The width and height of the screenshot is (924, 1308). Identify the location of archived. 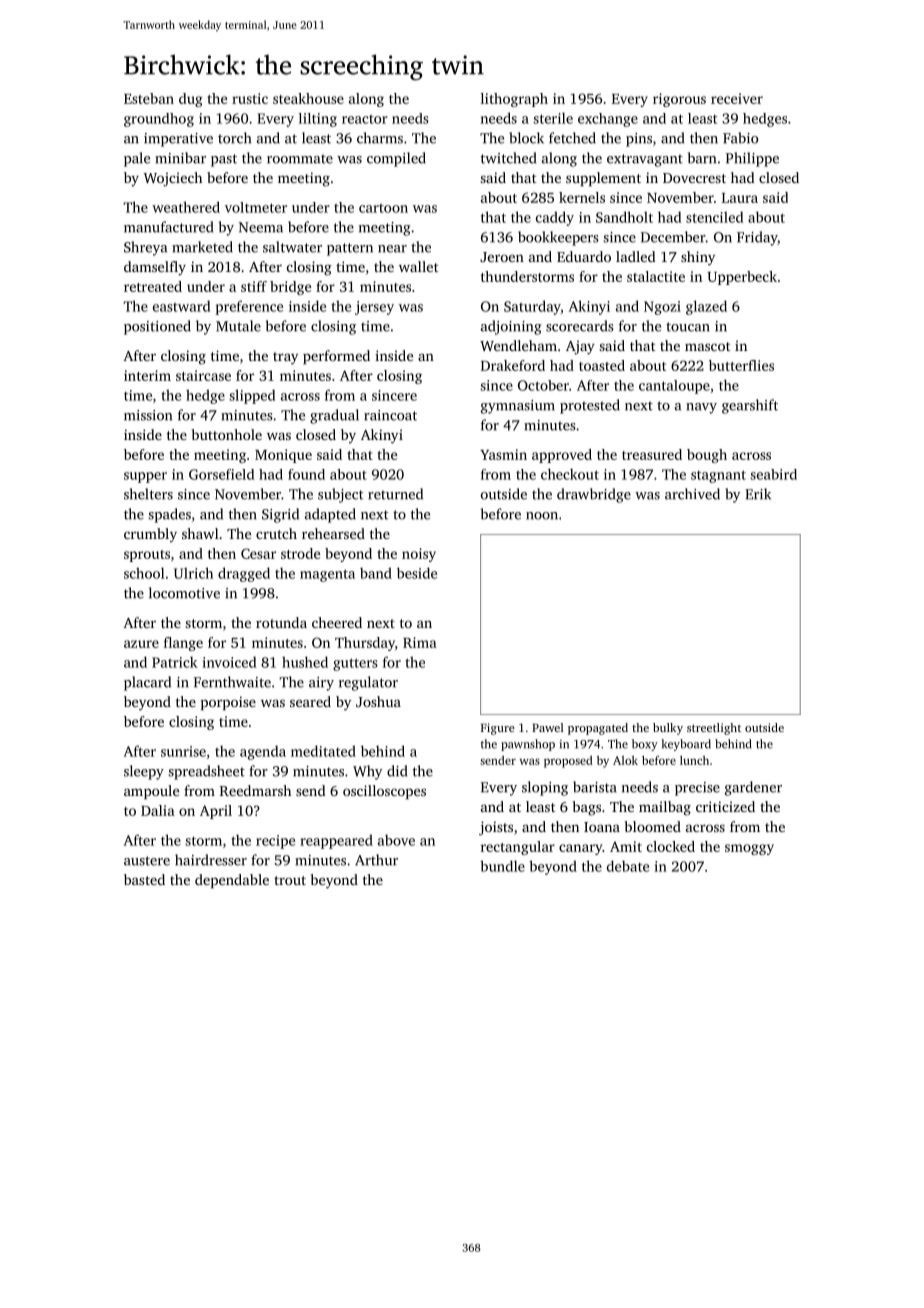
(692, 494).
